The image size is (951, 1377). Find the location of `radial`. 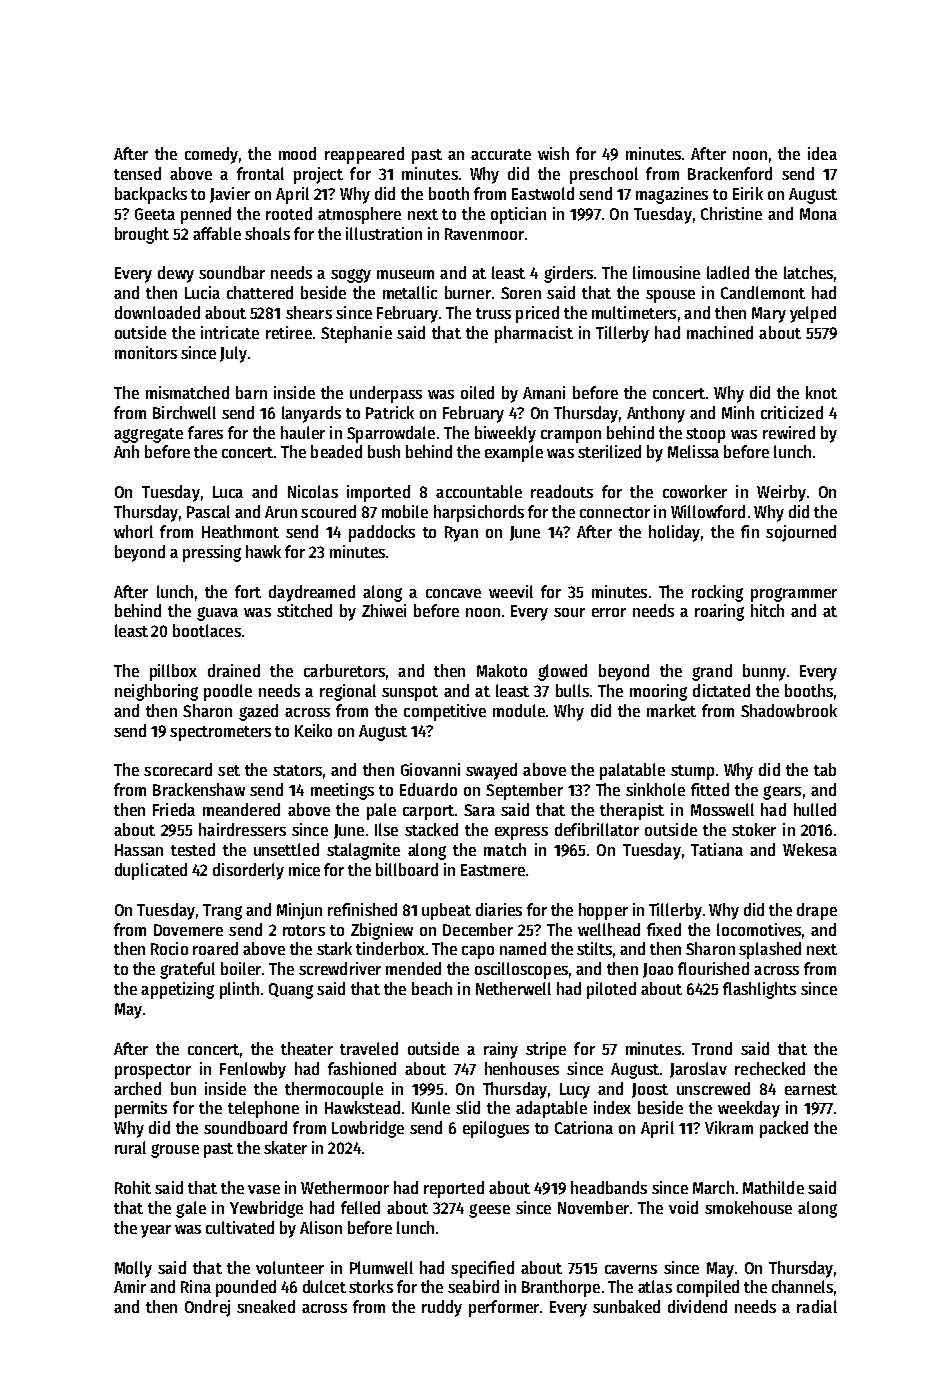

radial is located at coordinates (817, 1306).
